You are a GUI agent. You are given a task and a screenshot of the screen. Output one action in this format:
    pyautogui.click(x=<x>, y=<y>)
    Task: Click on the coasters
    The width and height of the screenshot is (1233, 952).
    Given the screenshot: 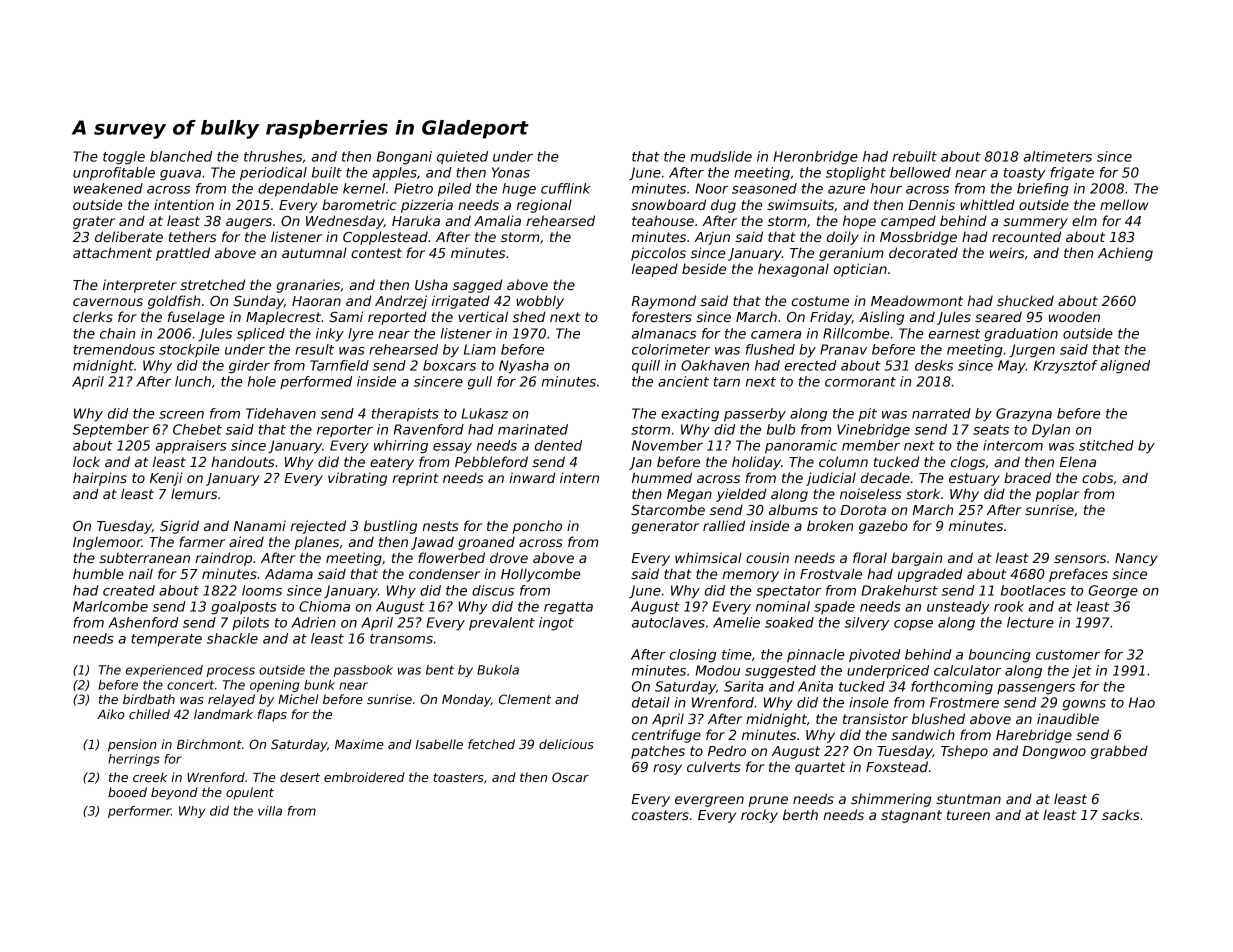 What is the action you would take?
    pyautogui.click(x=660, y=815)
